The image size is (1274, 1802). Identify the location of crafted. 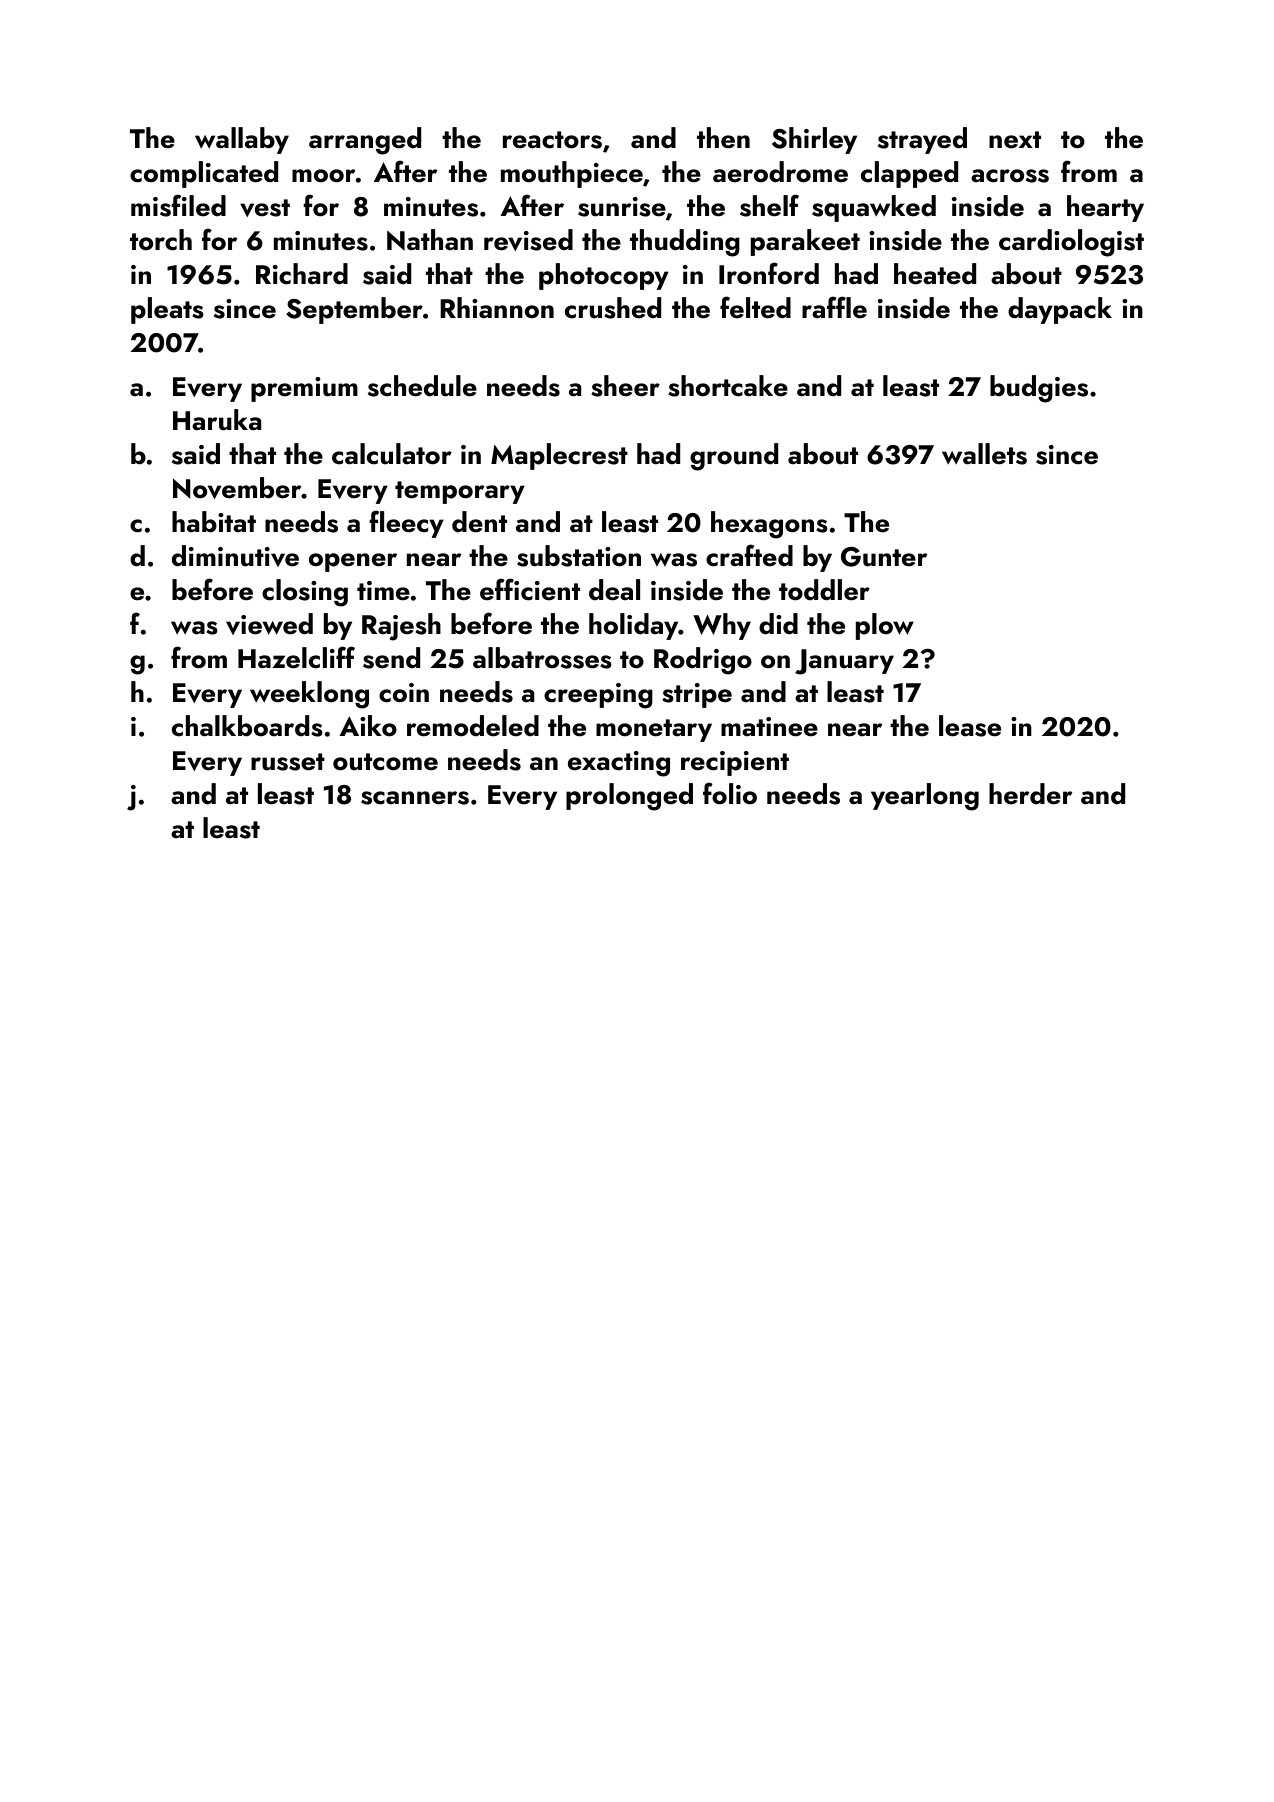
(749, 555).
